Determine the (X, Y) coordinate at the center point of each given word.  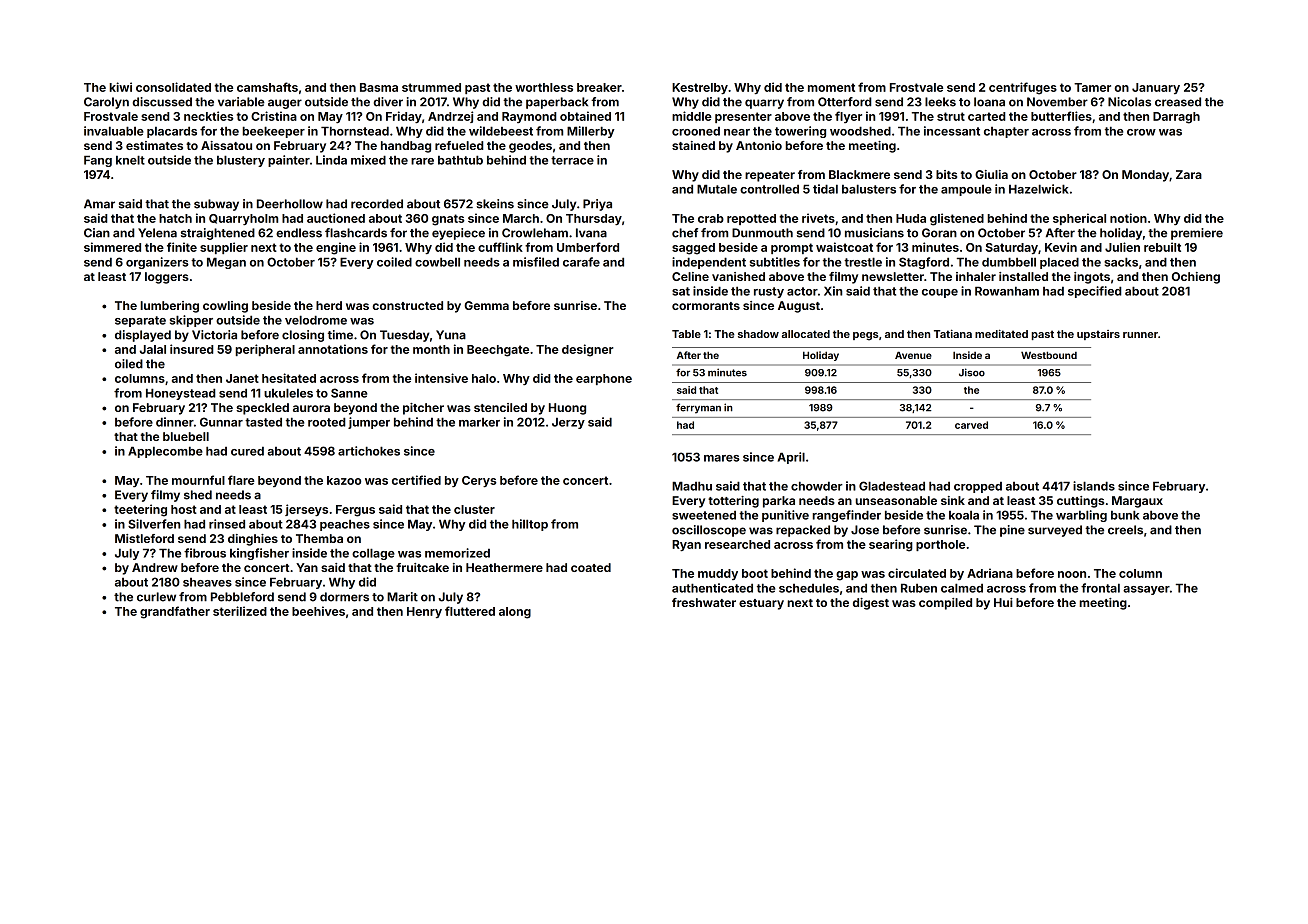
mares (722, 458)
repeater (770, 176)
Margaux (1137, 502)
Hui (1003, 602)
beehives (318, 611)
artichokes (369, 451)
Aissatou (226, 145)
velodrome (316, 320)
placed (1059, 263)
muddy (718, 574)
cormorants (706, 306)
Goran (939, 233)
